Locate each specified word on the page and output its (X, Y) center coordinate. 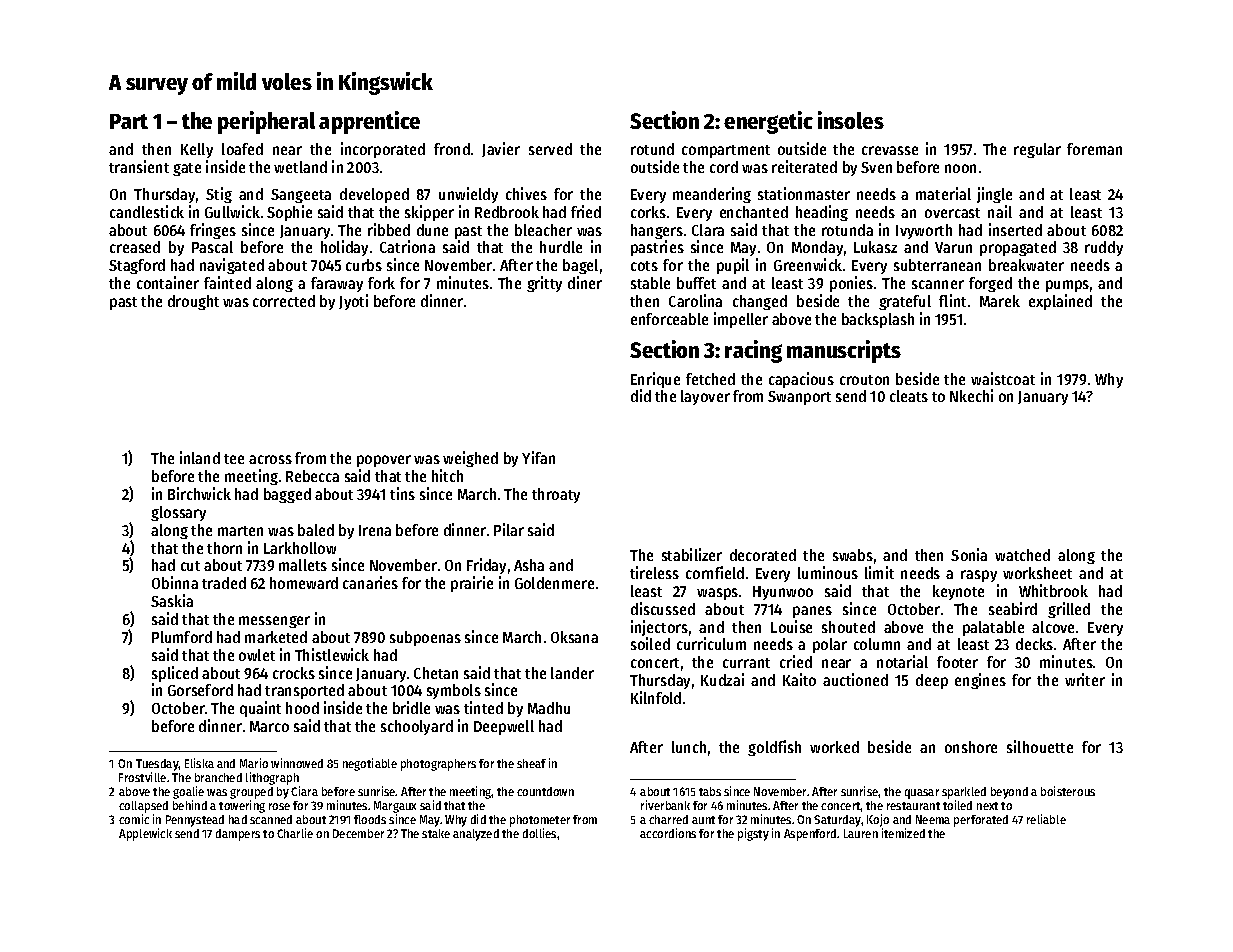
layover (705, 397)
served (550, 149)
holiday (344, 248)
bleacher (543, 230)
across (270, 459)
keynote (958, 592)
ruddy (1104, 248)
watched (1022, 555)
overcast (952, 213)
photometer (540, 821)
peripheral (266, 122)
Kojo (878, 820)
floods (370, 819)
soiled (650, 643)
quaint (260, 709)
